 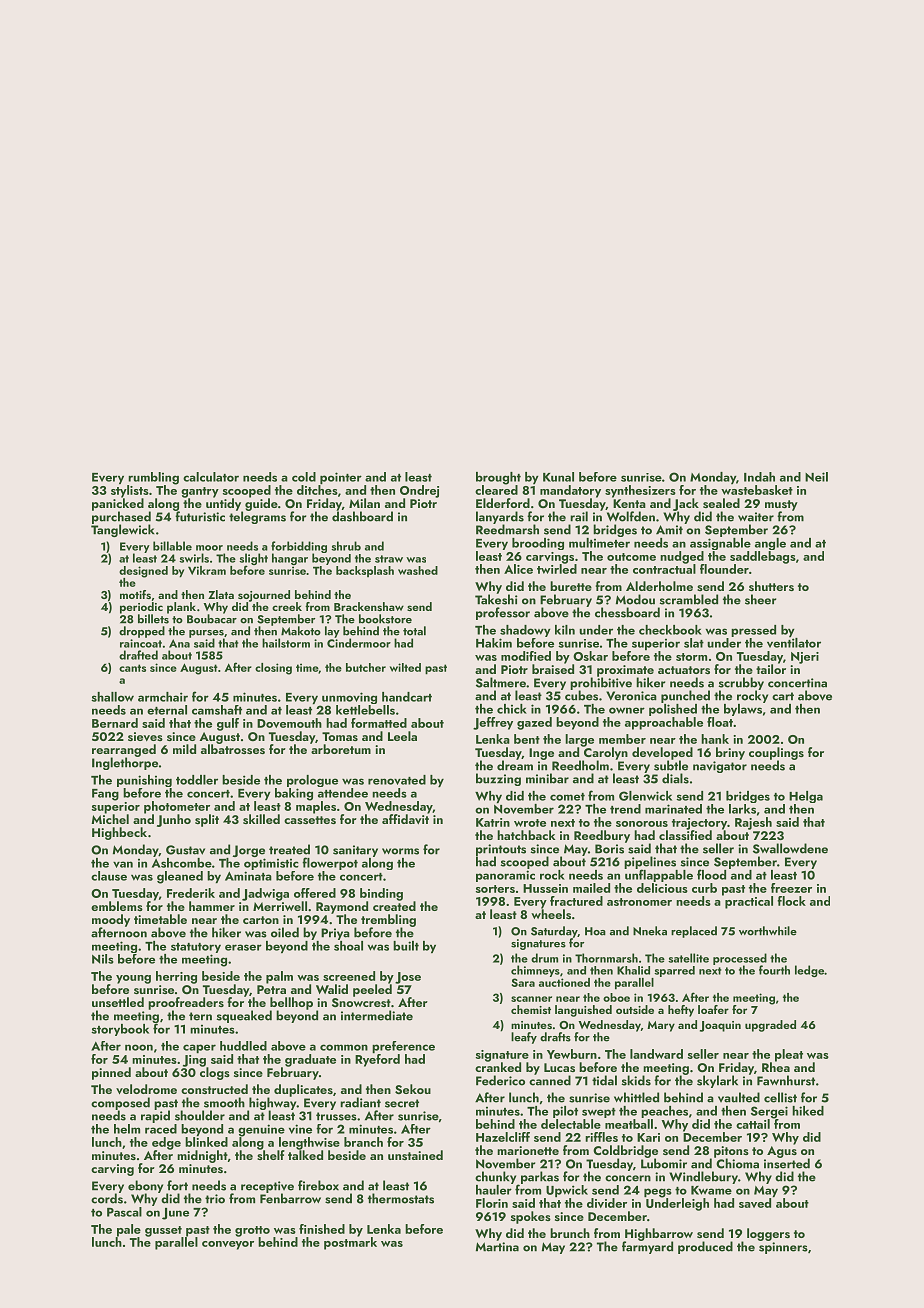 What do you see at coordinates (650, 862) in the screenshot?
I see `pipelines` at bounding box center [650, 862].
